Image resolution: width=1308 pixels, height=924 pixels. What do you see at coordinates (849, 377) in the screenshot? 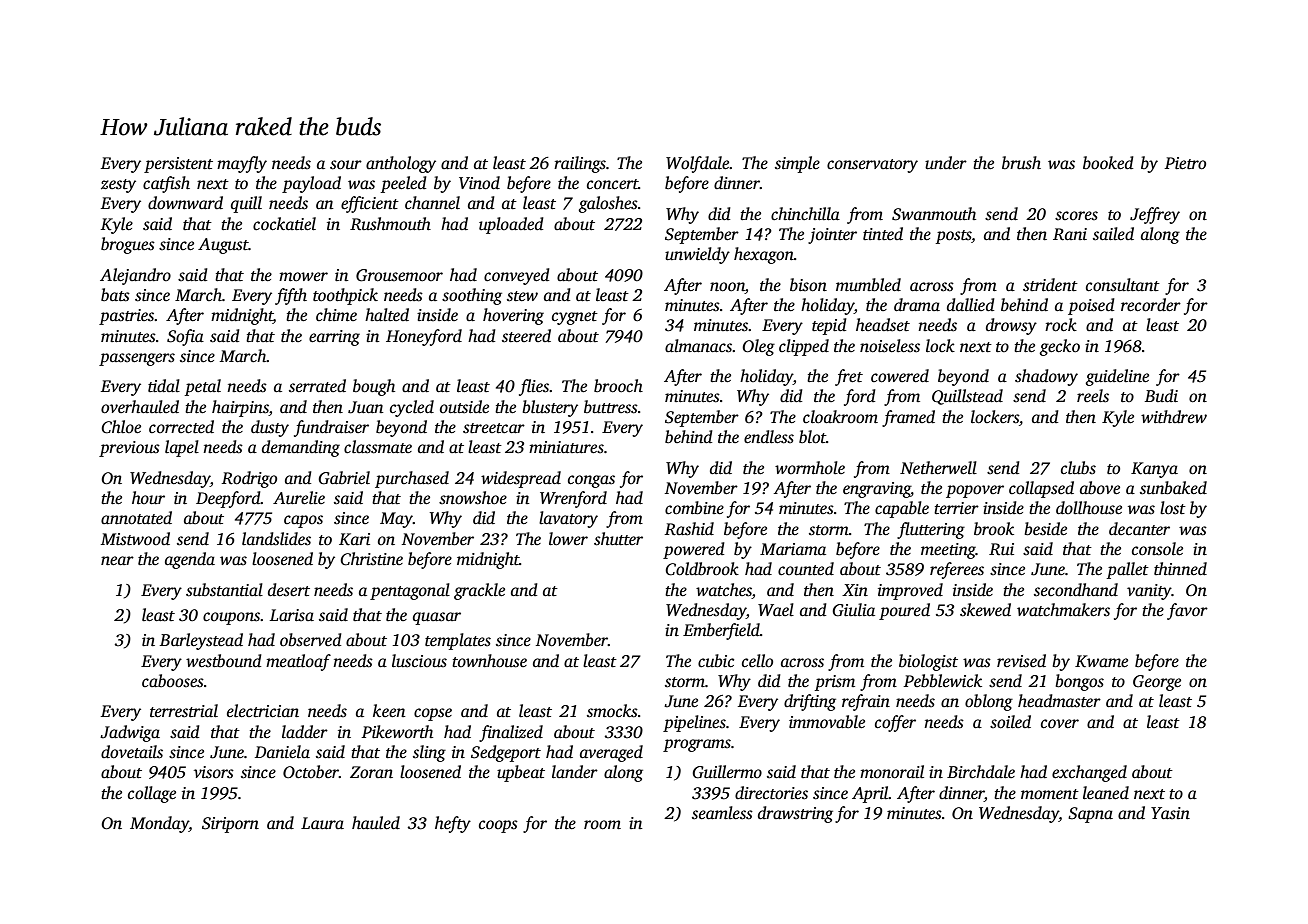
I see `fret` at bounding box center [849, 377].
